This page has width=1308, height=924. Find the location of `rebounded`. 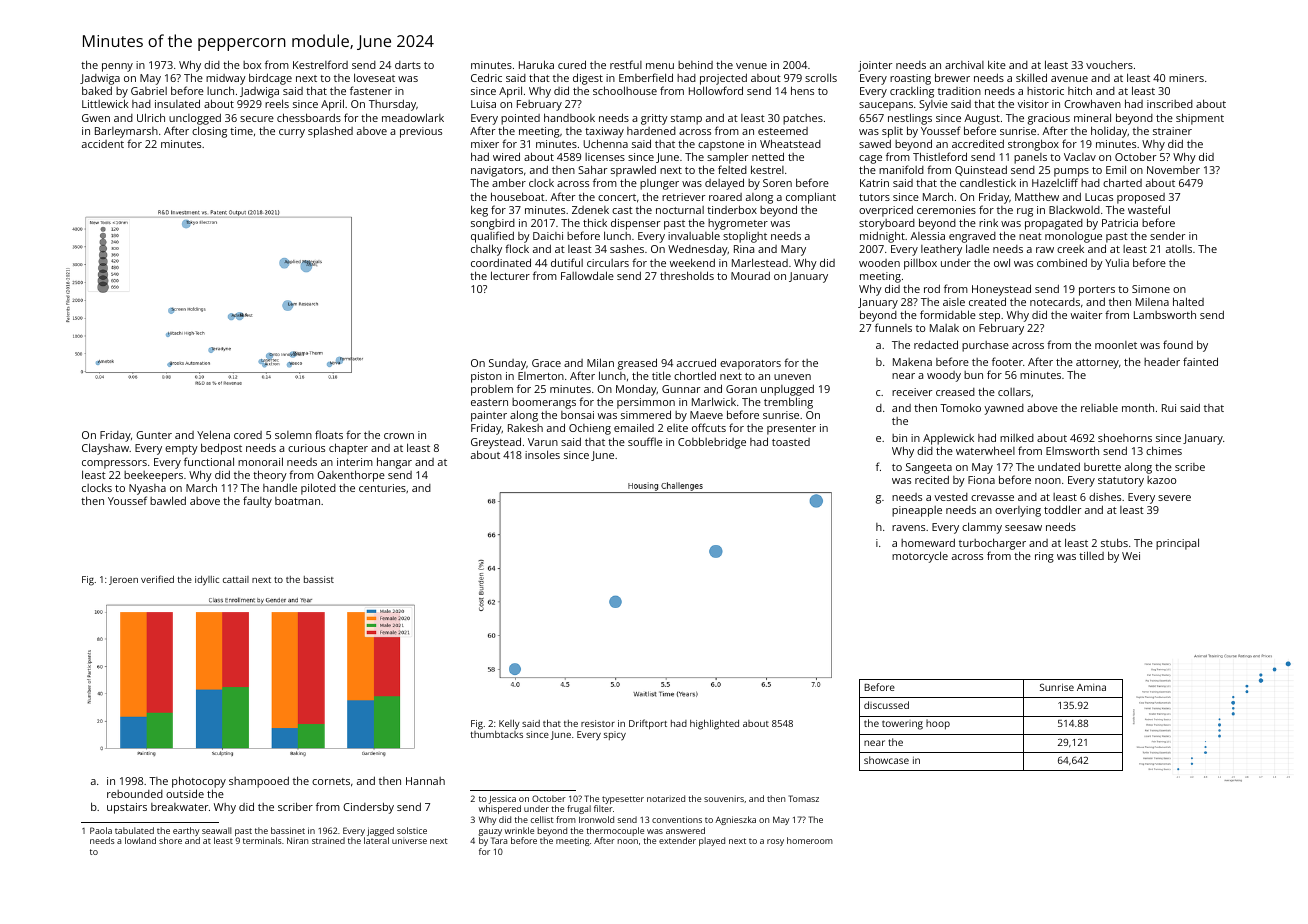

rebounded is located at coordinates (135, 794).
